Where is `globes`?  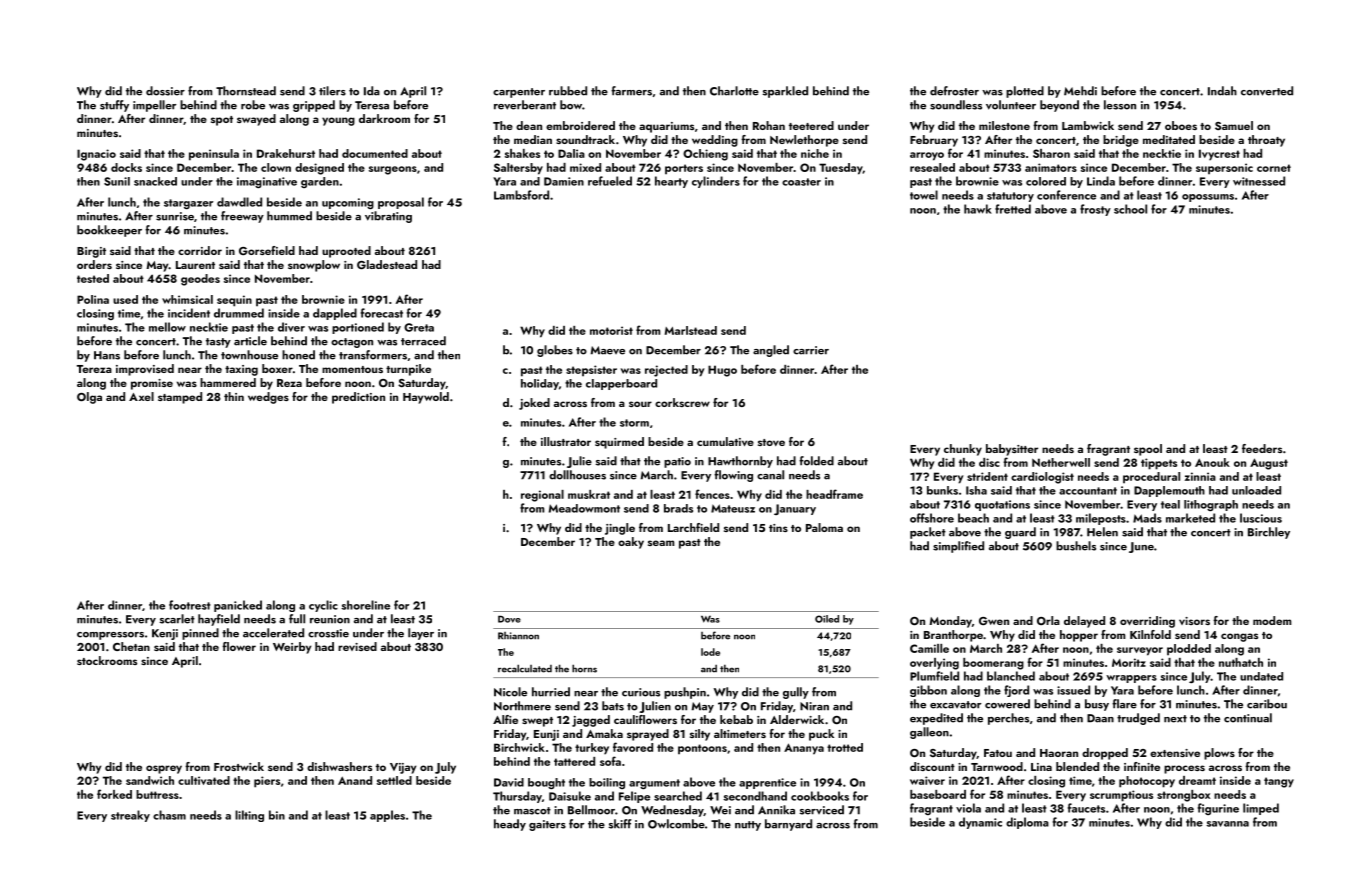 globes is located at coordinates (555, 351).
